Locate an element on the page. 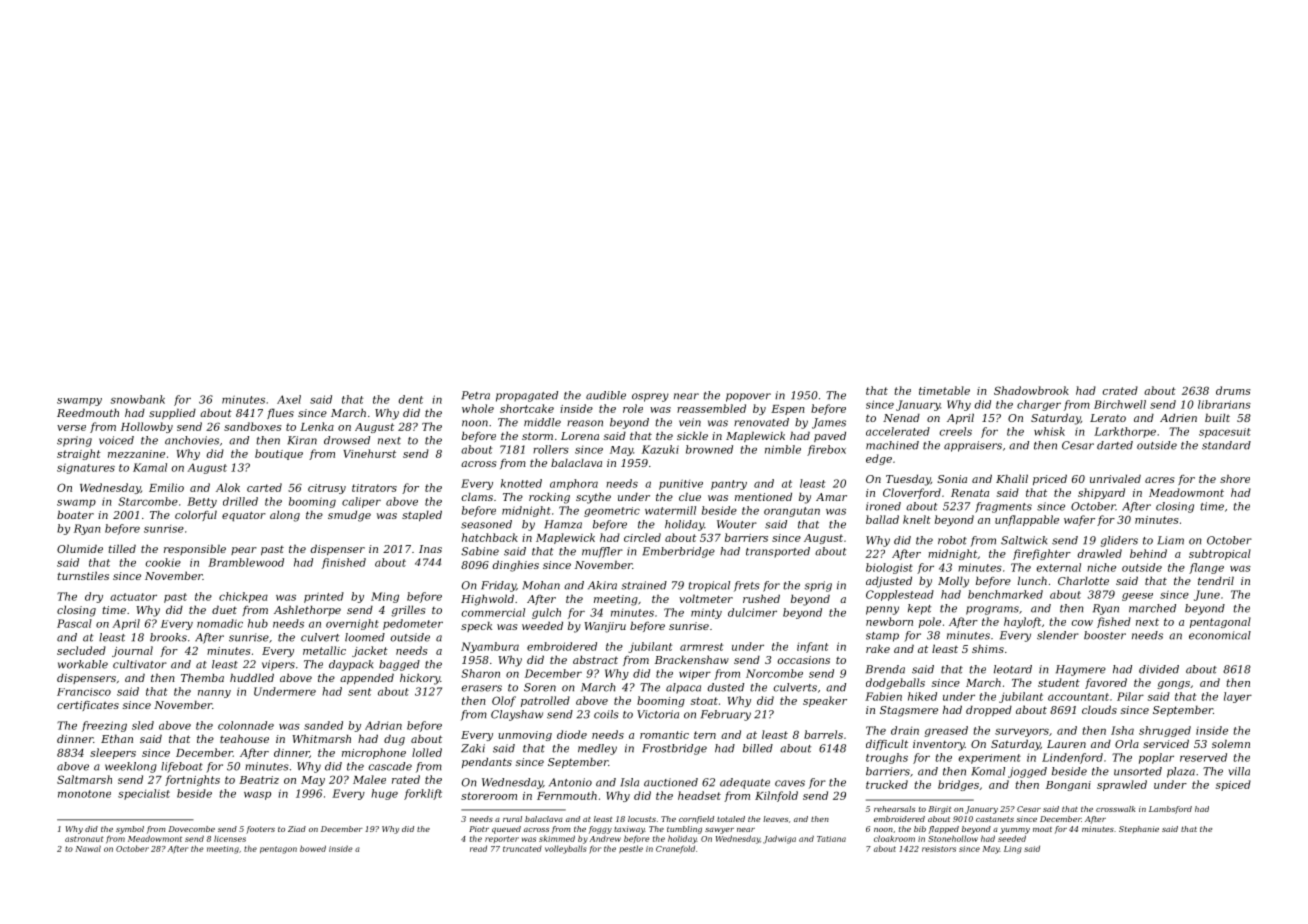 The image size is (1308, 924). teahouse is located at coordinates (244, 738).
